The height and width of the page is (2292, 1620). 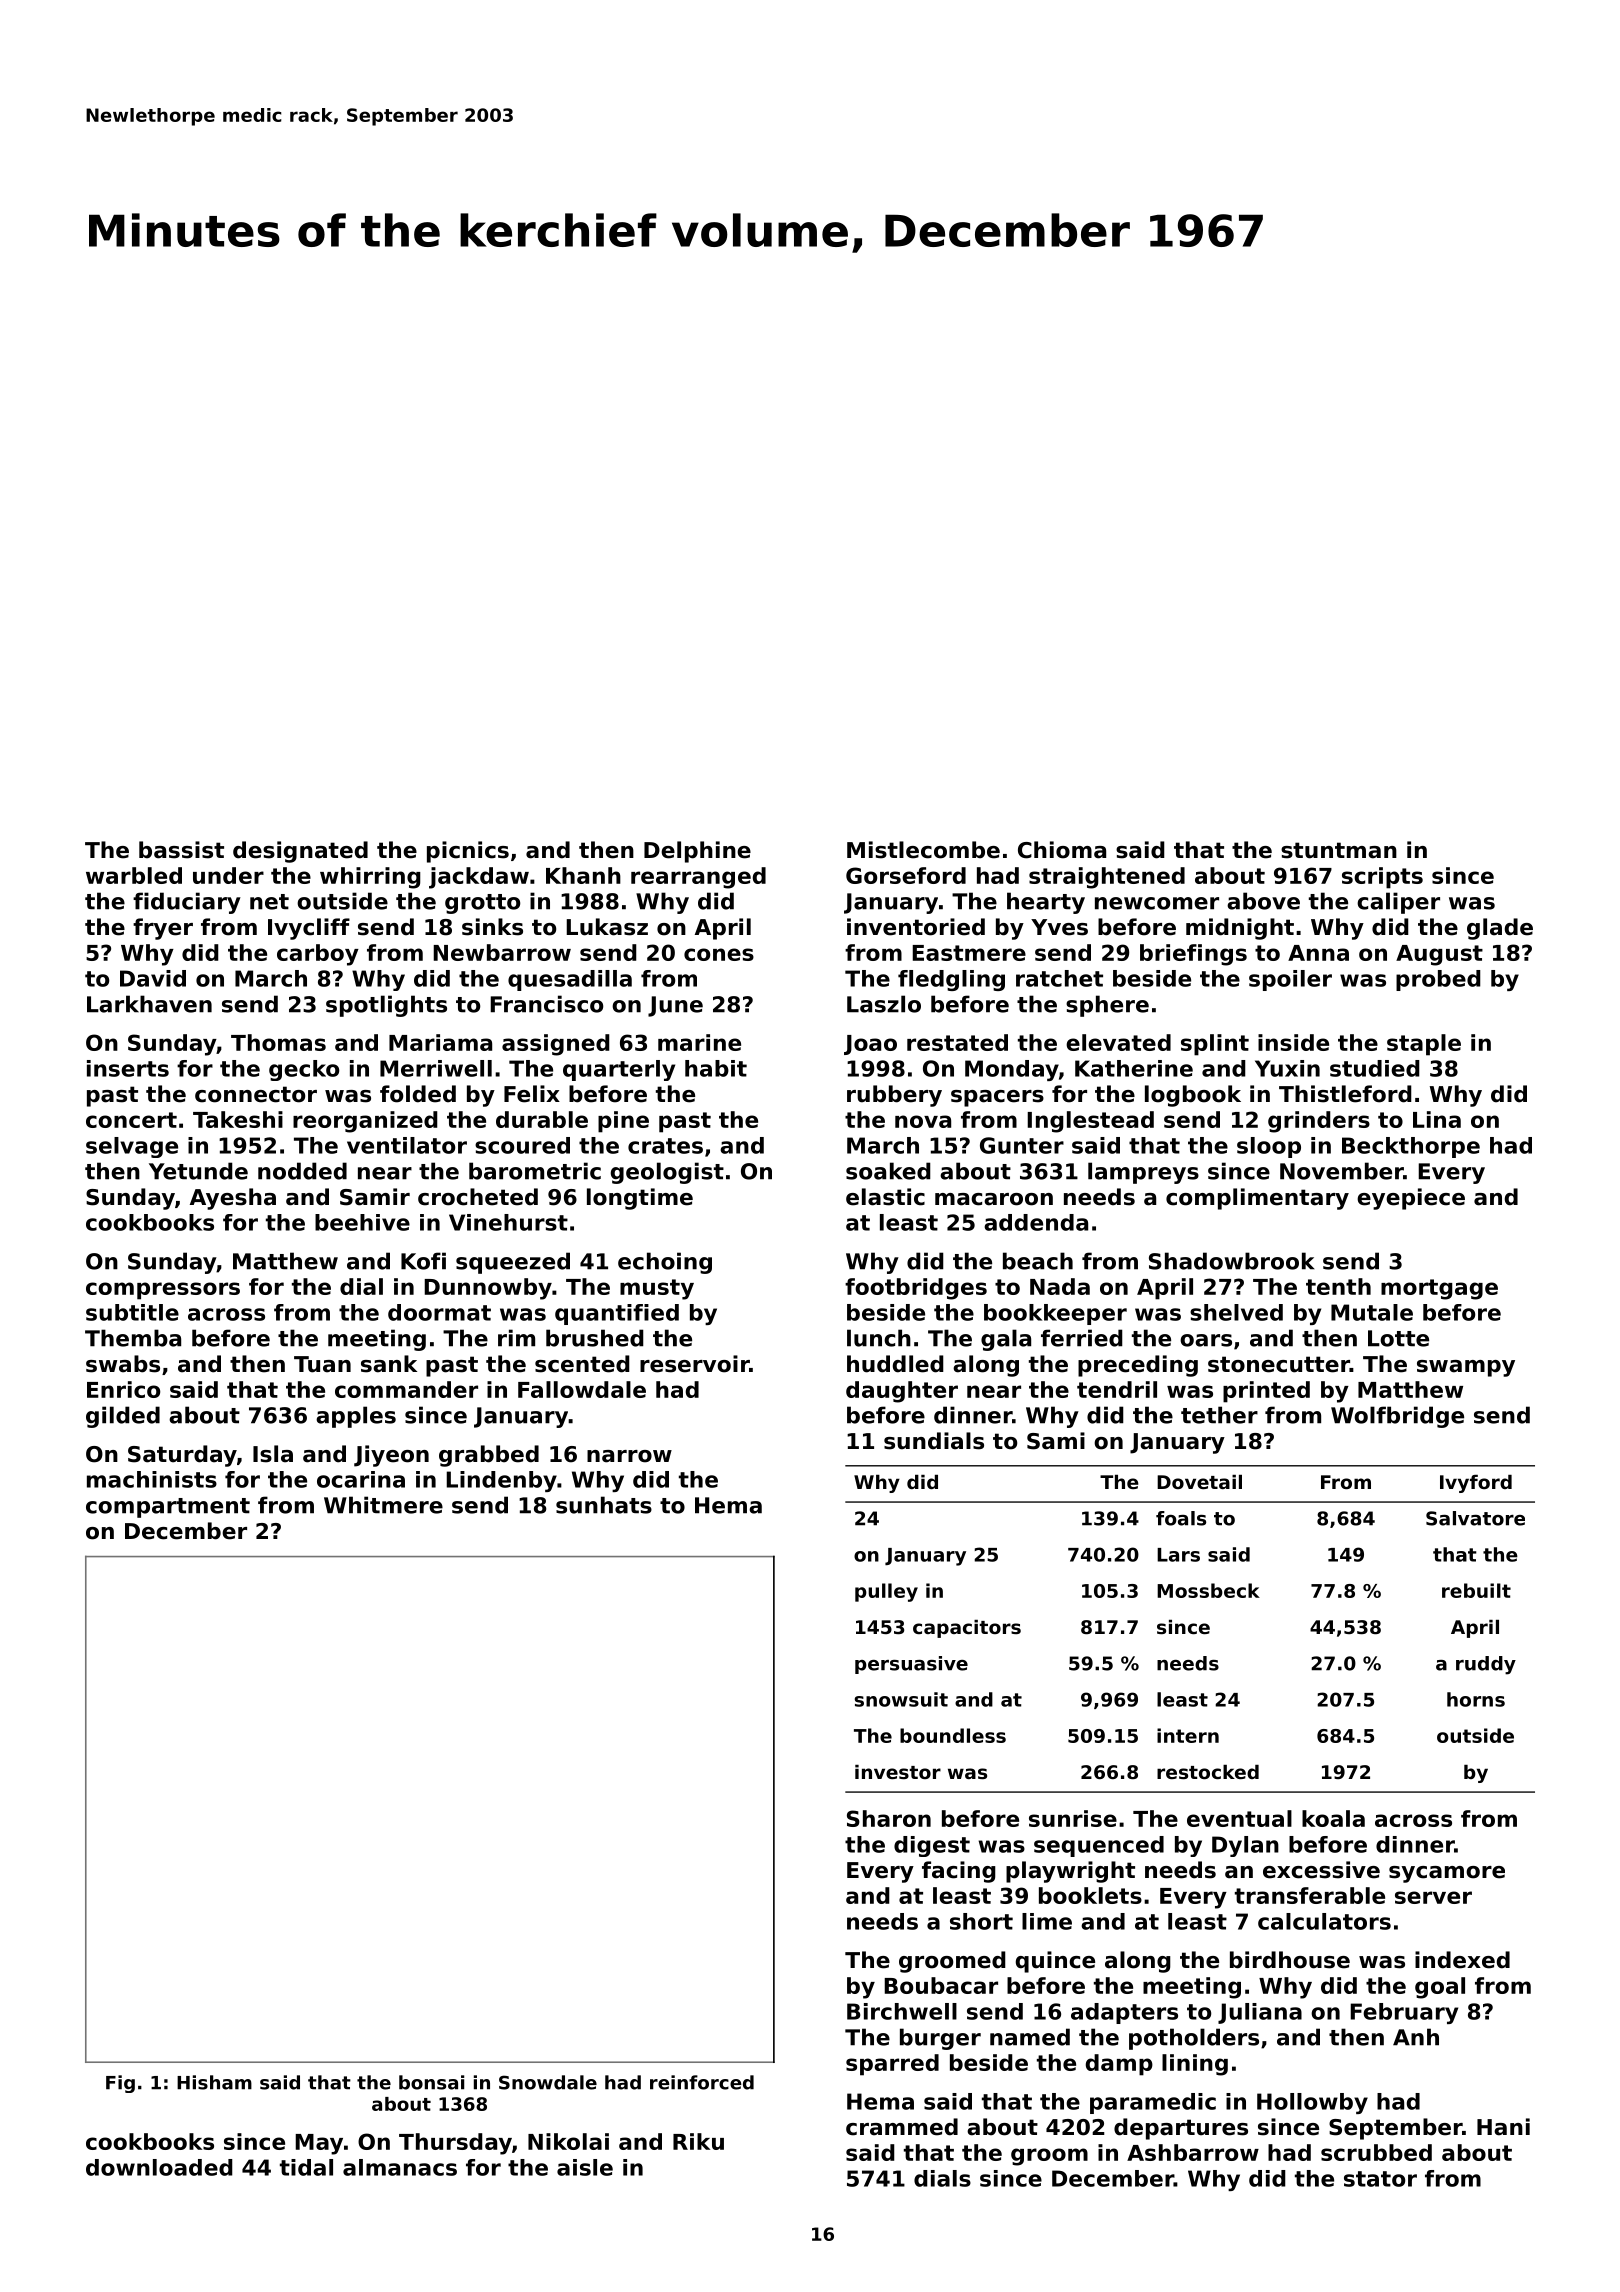 What do you see at coordinates (181, 850) in the page?
I see `bassist` at bounding box center [181, 850].
